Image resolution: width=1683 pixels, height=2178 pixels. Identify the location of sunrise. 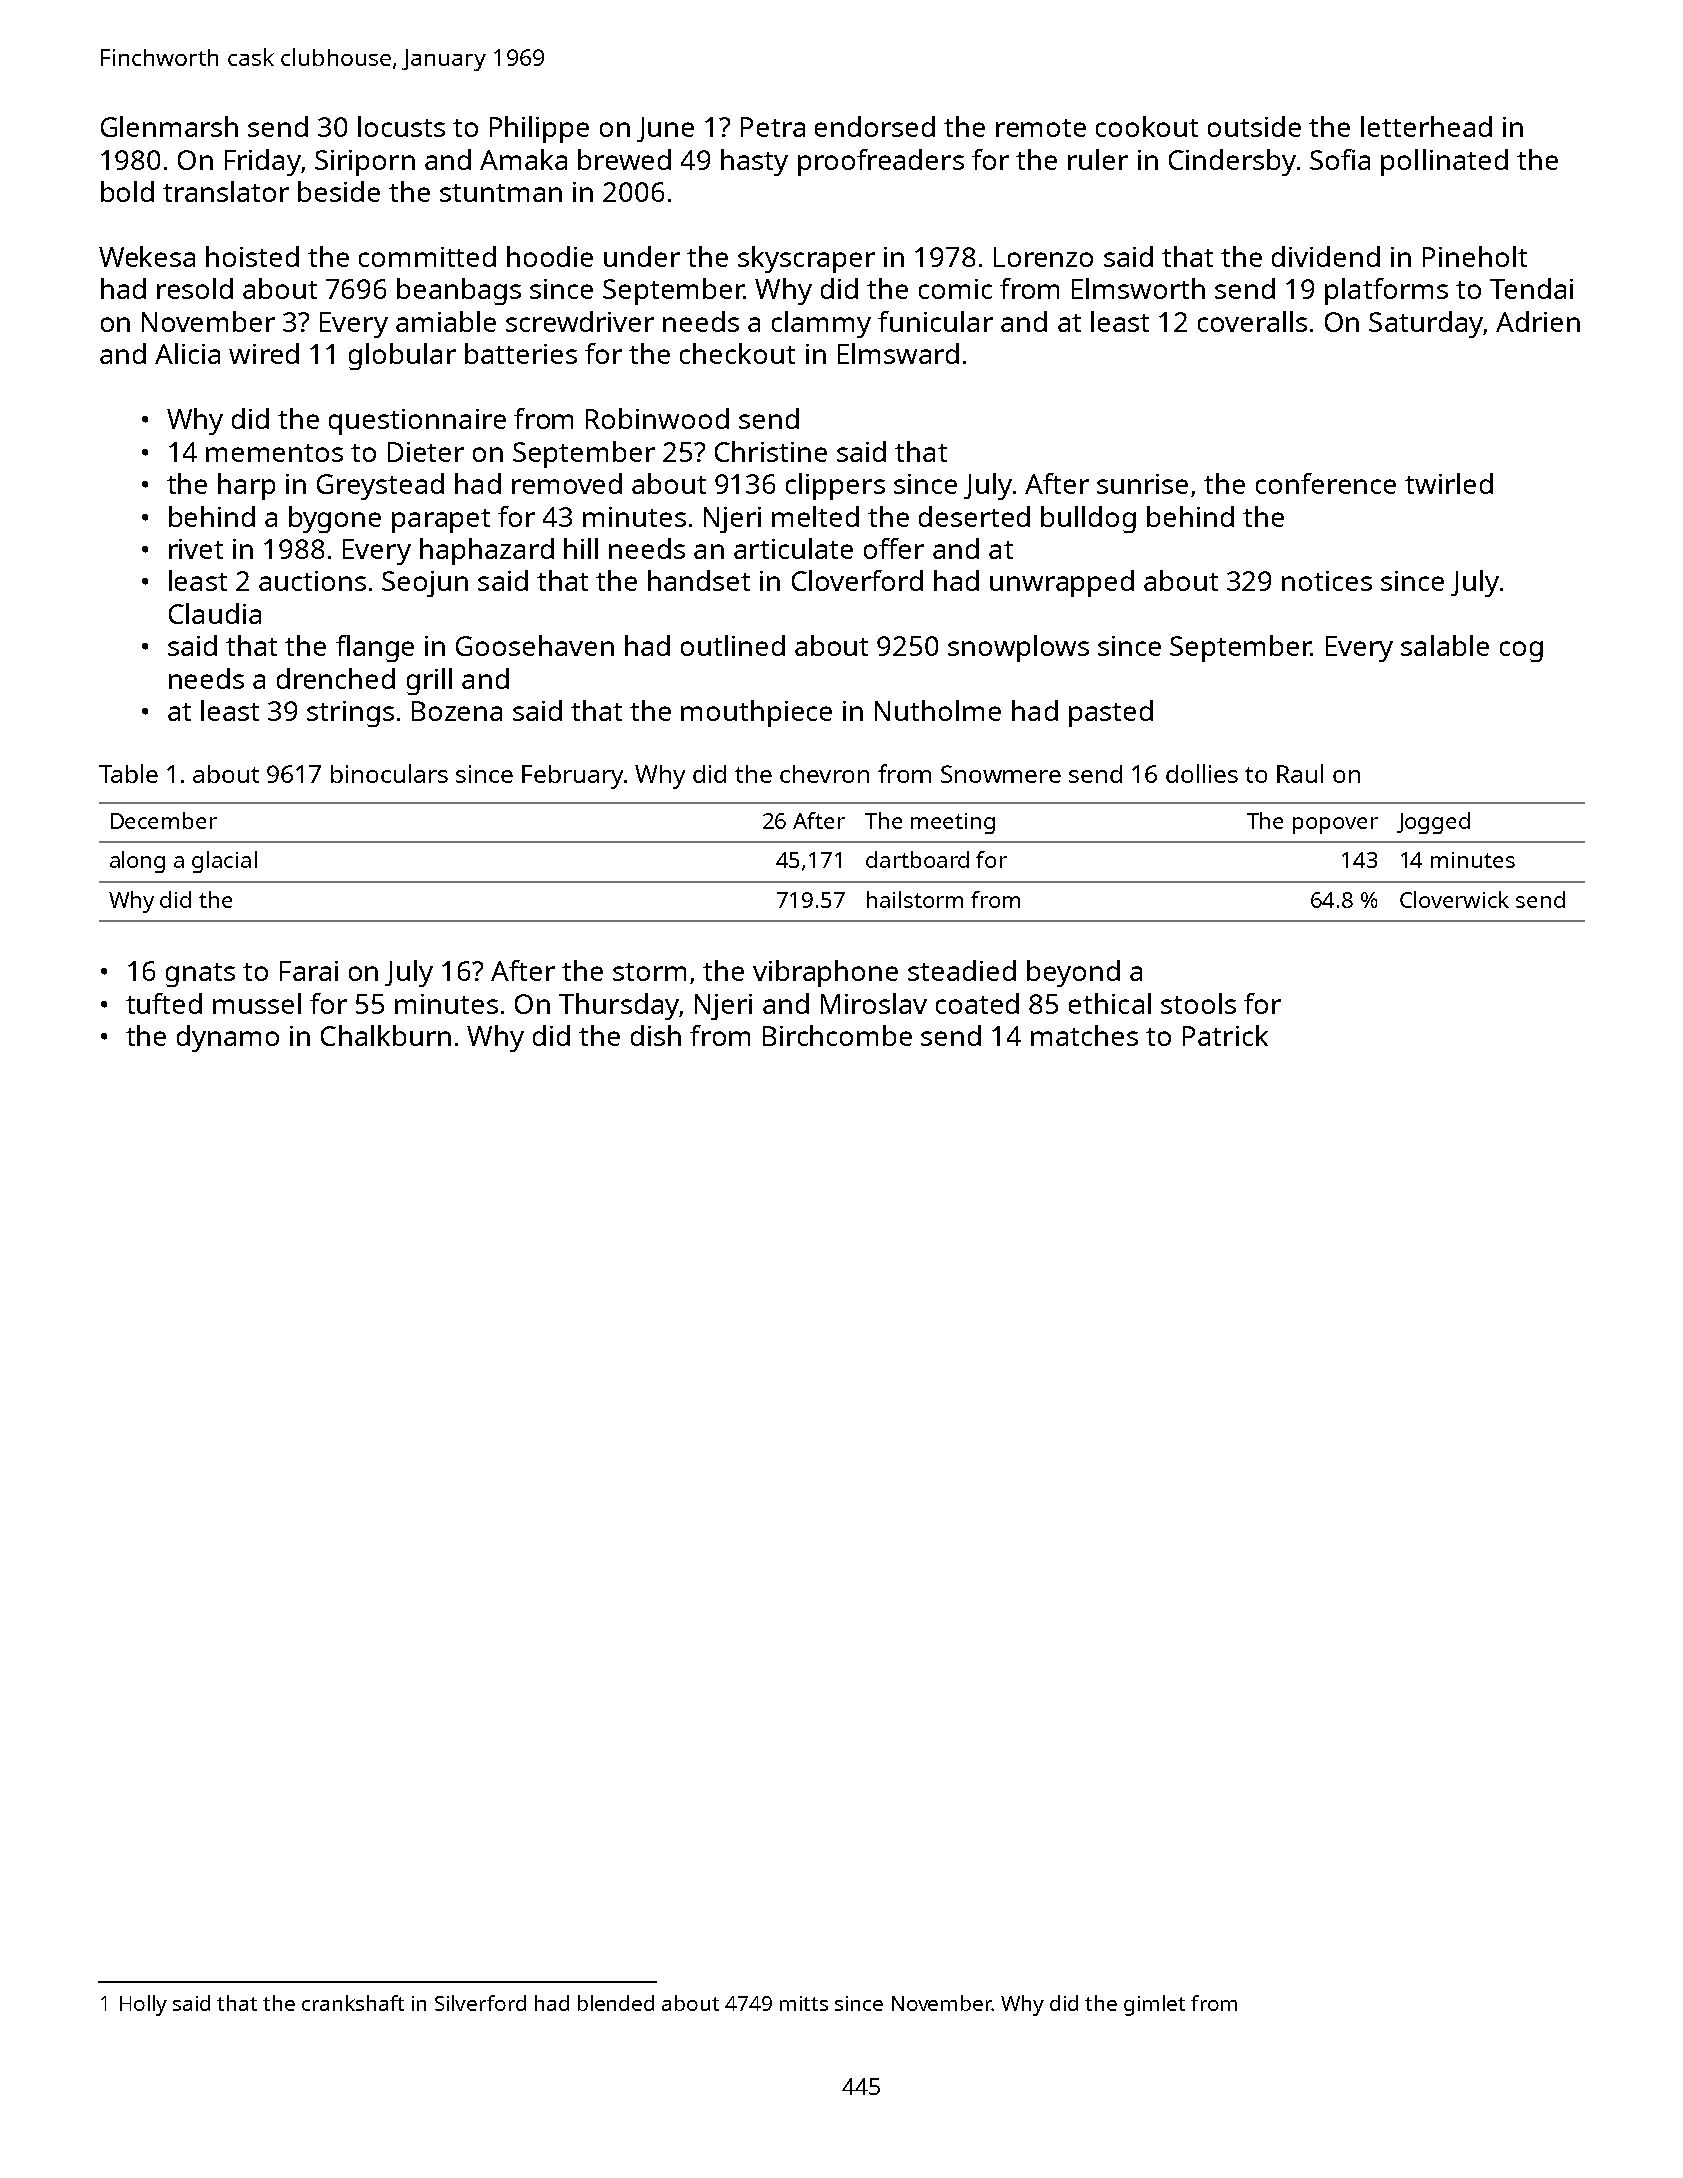
(1142, 484).
